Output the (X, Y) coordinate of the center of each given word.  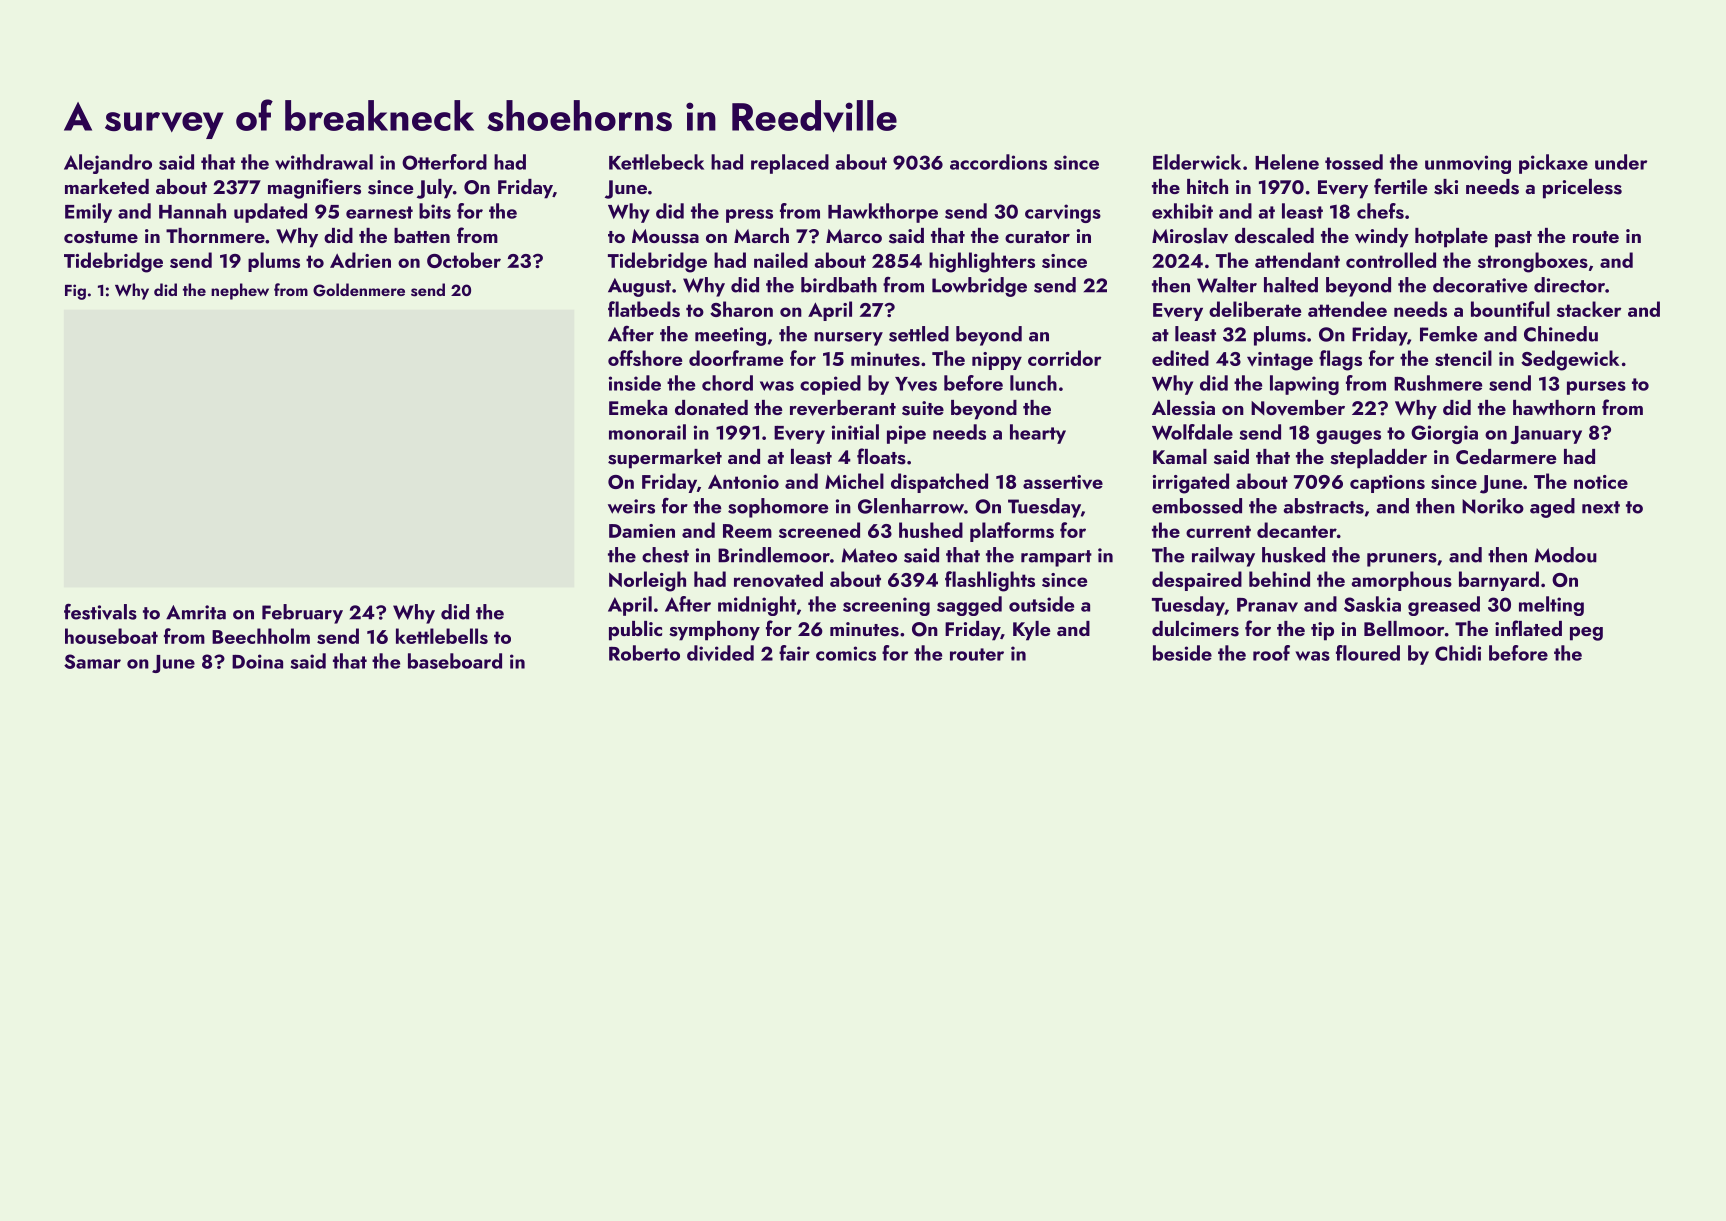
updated (270, 213)
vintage (1280, 361)
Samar (92, 661)
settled (919, 334)
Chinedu (1561, 334)
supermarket (665, 459)
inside (635, 383)
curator (1037, 237)
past (1513, 239)
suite (923, 408)
